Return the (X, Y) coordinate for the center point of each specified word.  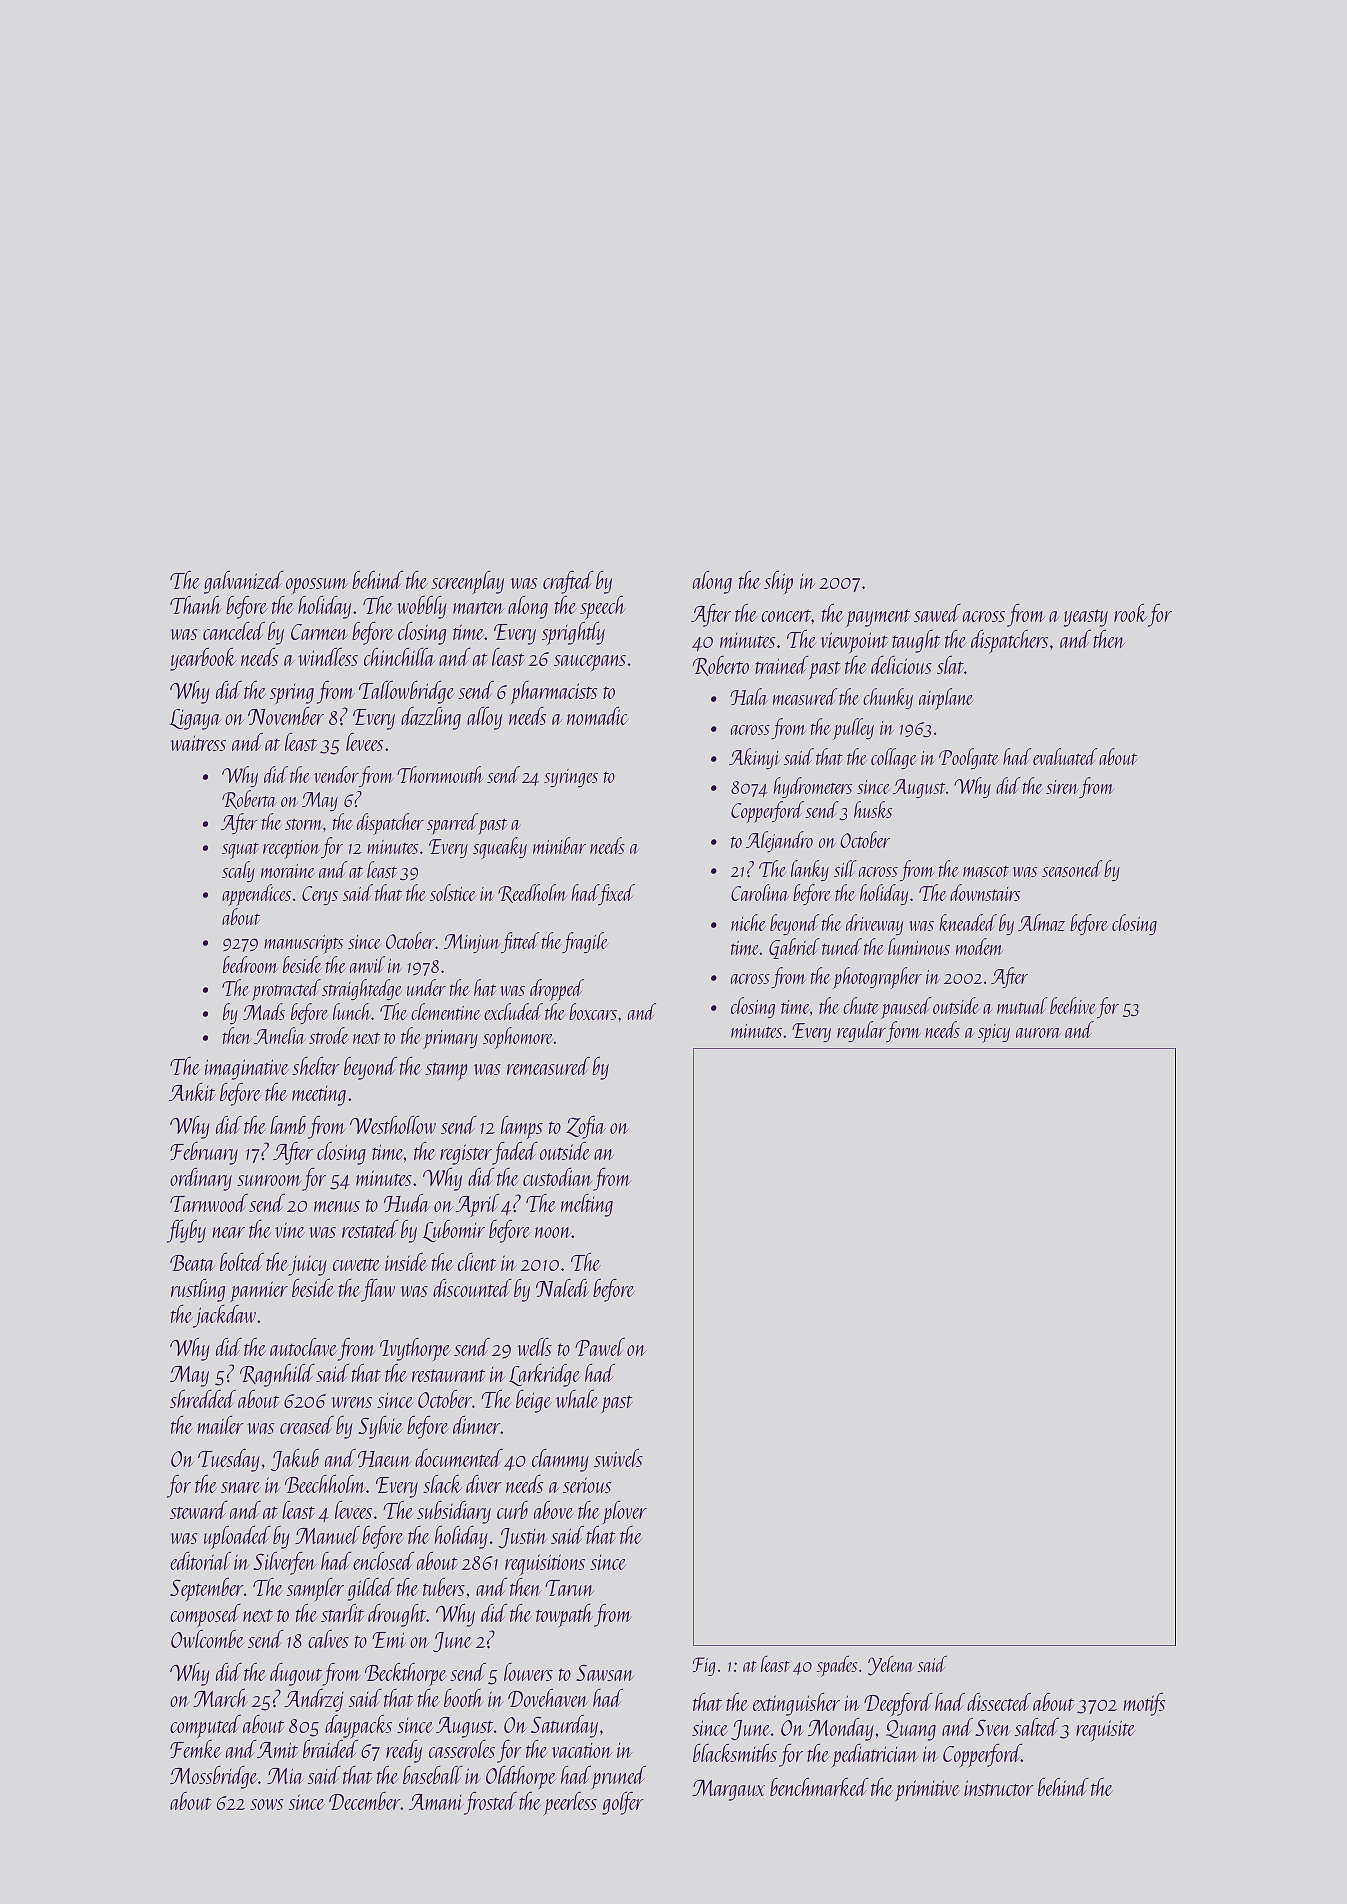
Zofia (586, 1127)
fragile (585, 942)
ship (778, 582)
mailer (220, 1425)
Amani (436, 1802)
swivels (618, 1458)
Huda (406, 1202)
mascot (986, 871)
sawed (937, 613)
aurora (1038, 1033)
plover (625, 1512)
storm (304, 824)
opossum (317, 586)
